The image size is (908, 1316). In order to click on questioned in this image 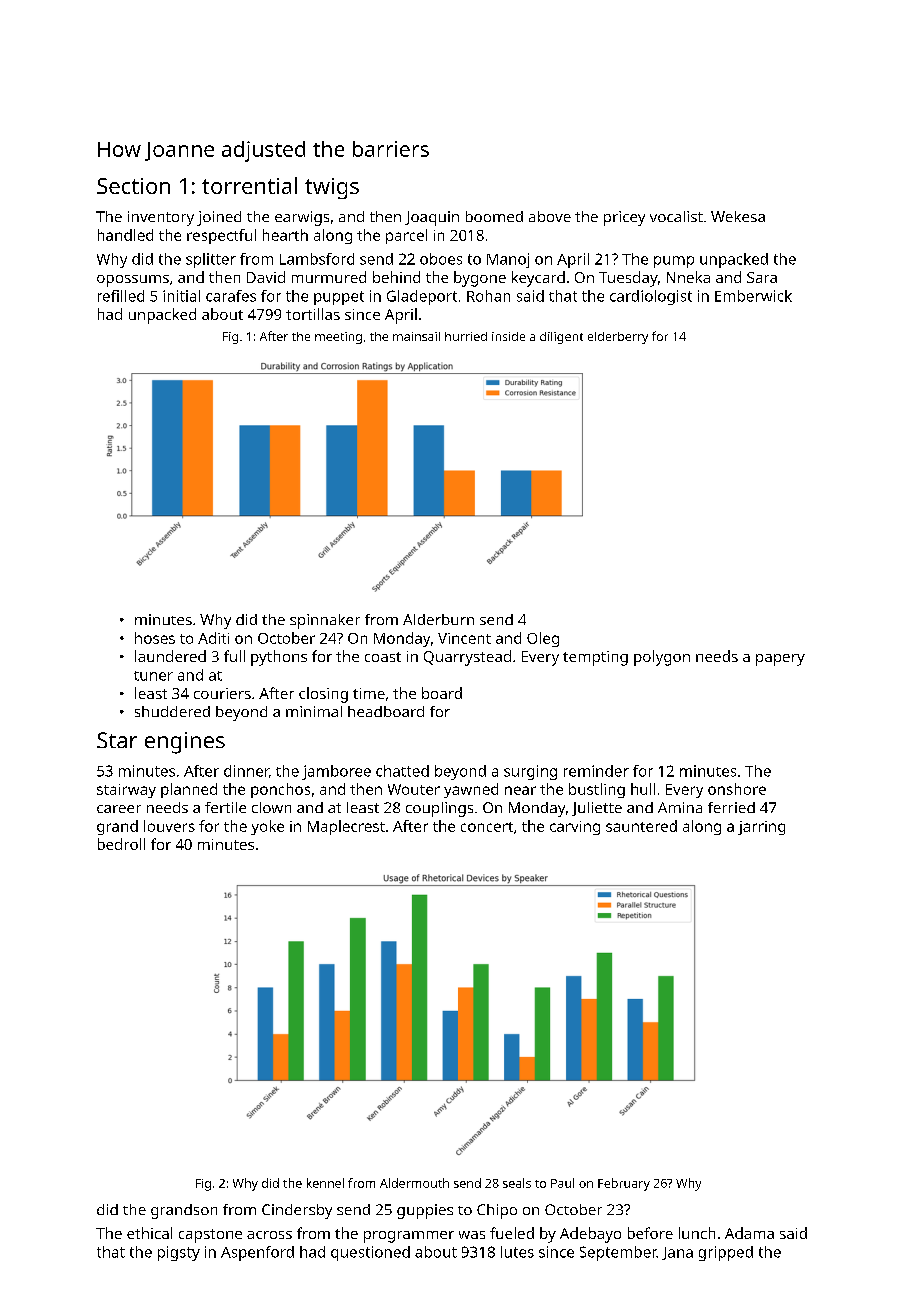, I will do `click(370, 1253)`.
